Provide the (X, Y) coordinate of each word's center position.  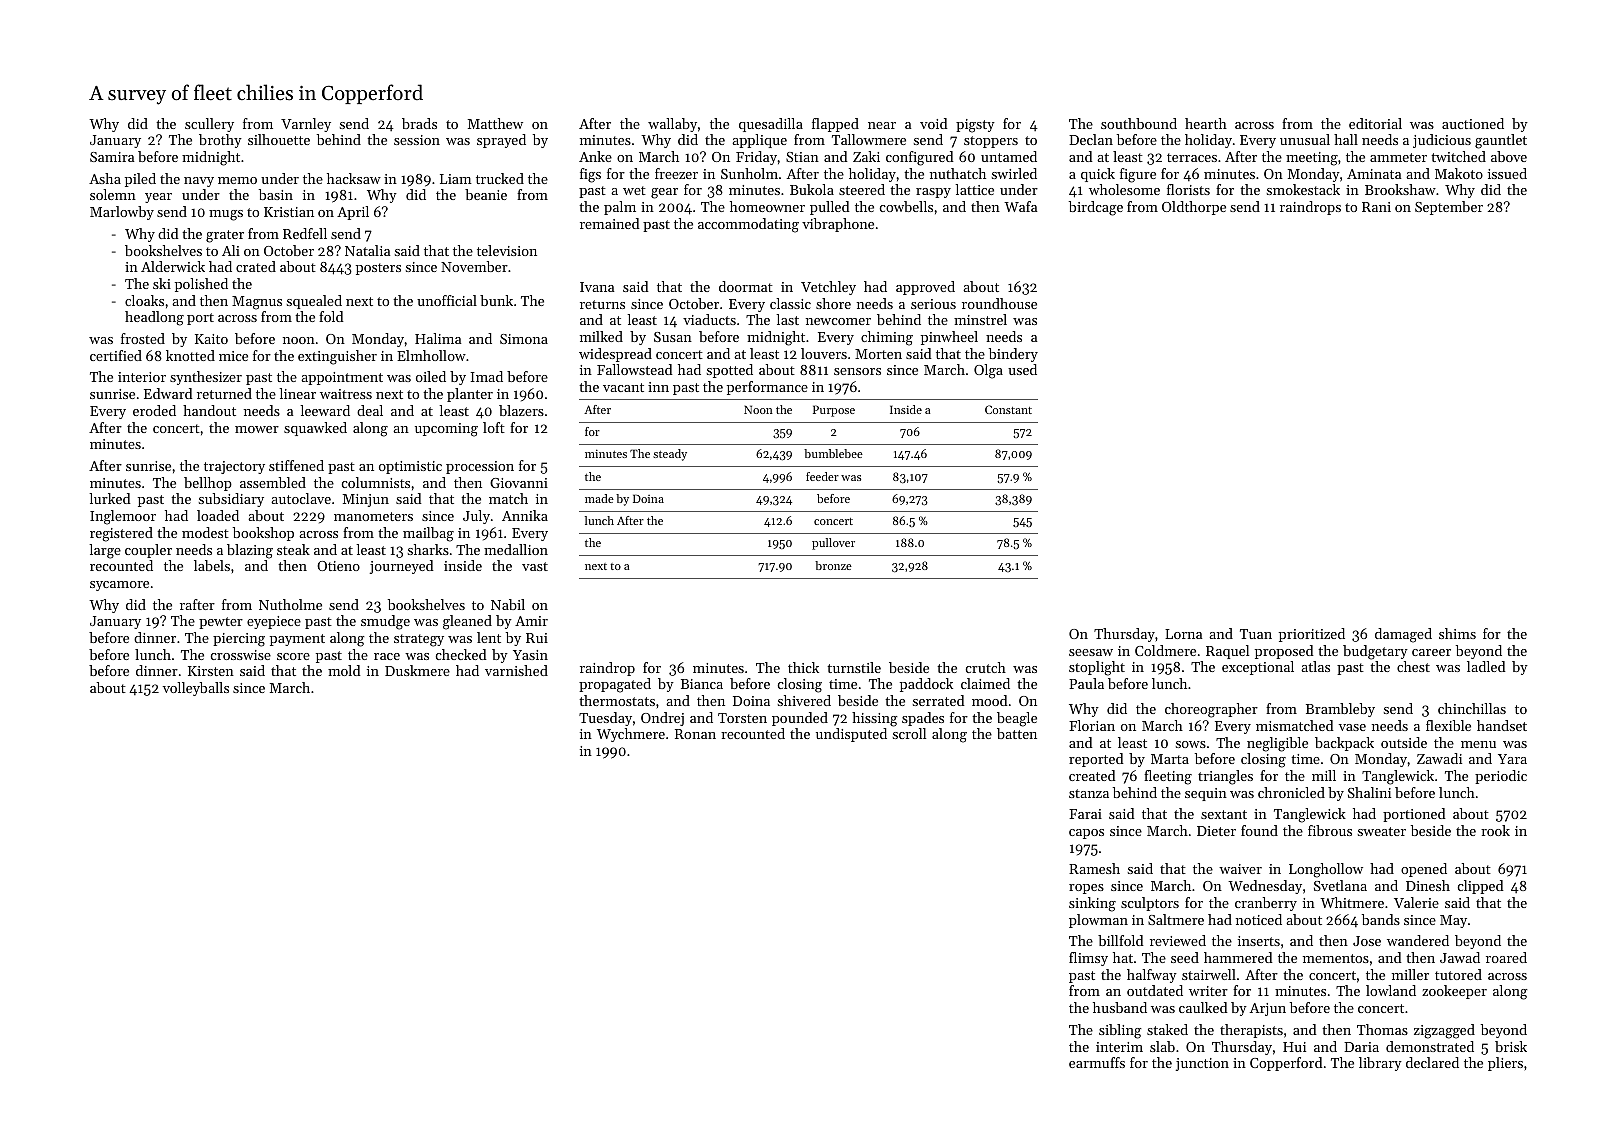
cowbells (906, 206)
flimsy (1088, 959)
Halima (438, 338)
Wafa (1021, 206)
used (1022, 369)
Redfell (305, 233)
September (1449, 208)
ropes (1086, 889)
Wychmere (631, 735)
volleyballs (196, 689)
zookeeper (1454, 992)
